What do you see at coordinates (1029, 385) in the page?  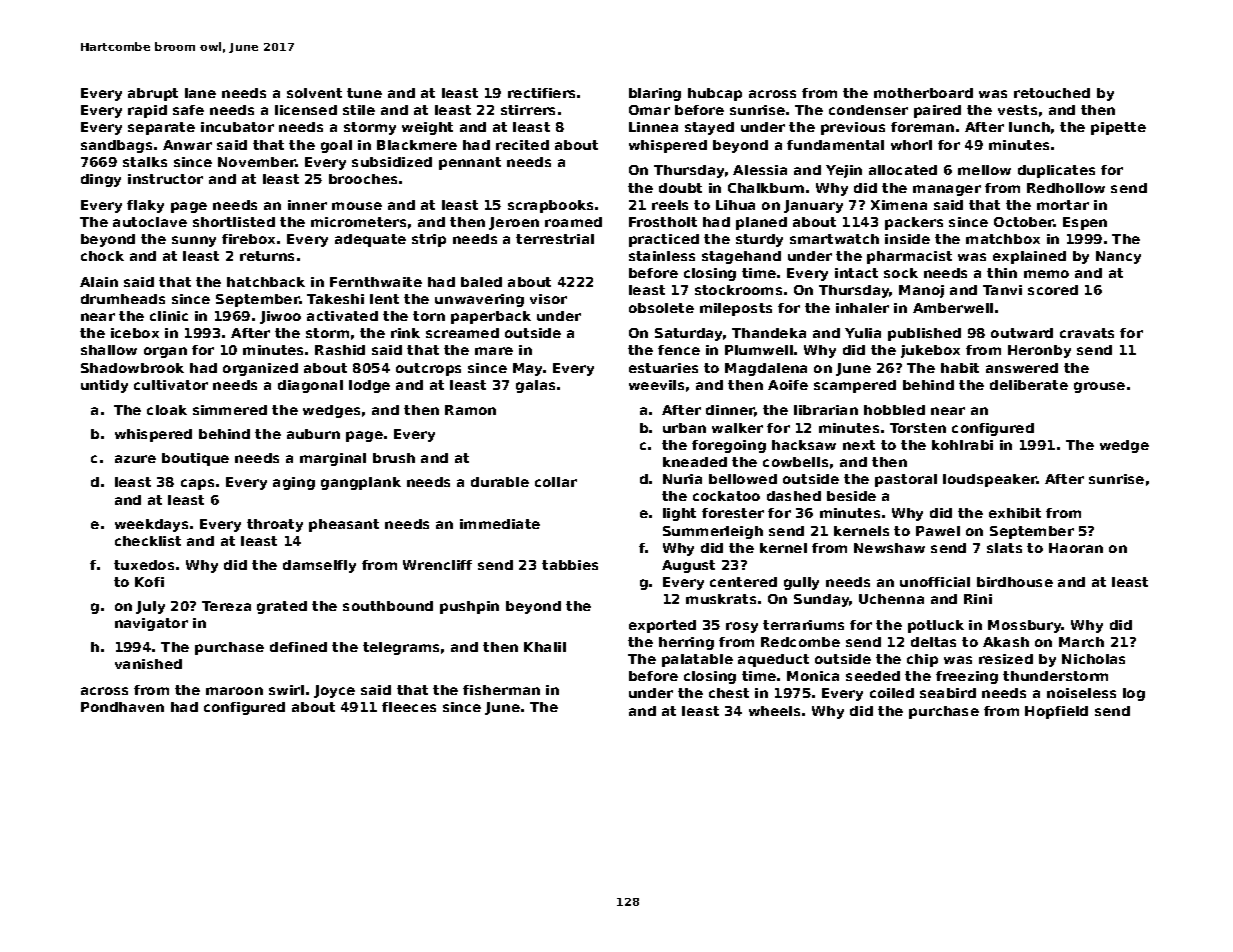 I see `deliberate` at bounding box center [1029, 385].
